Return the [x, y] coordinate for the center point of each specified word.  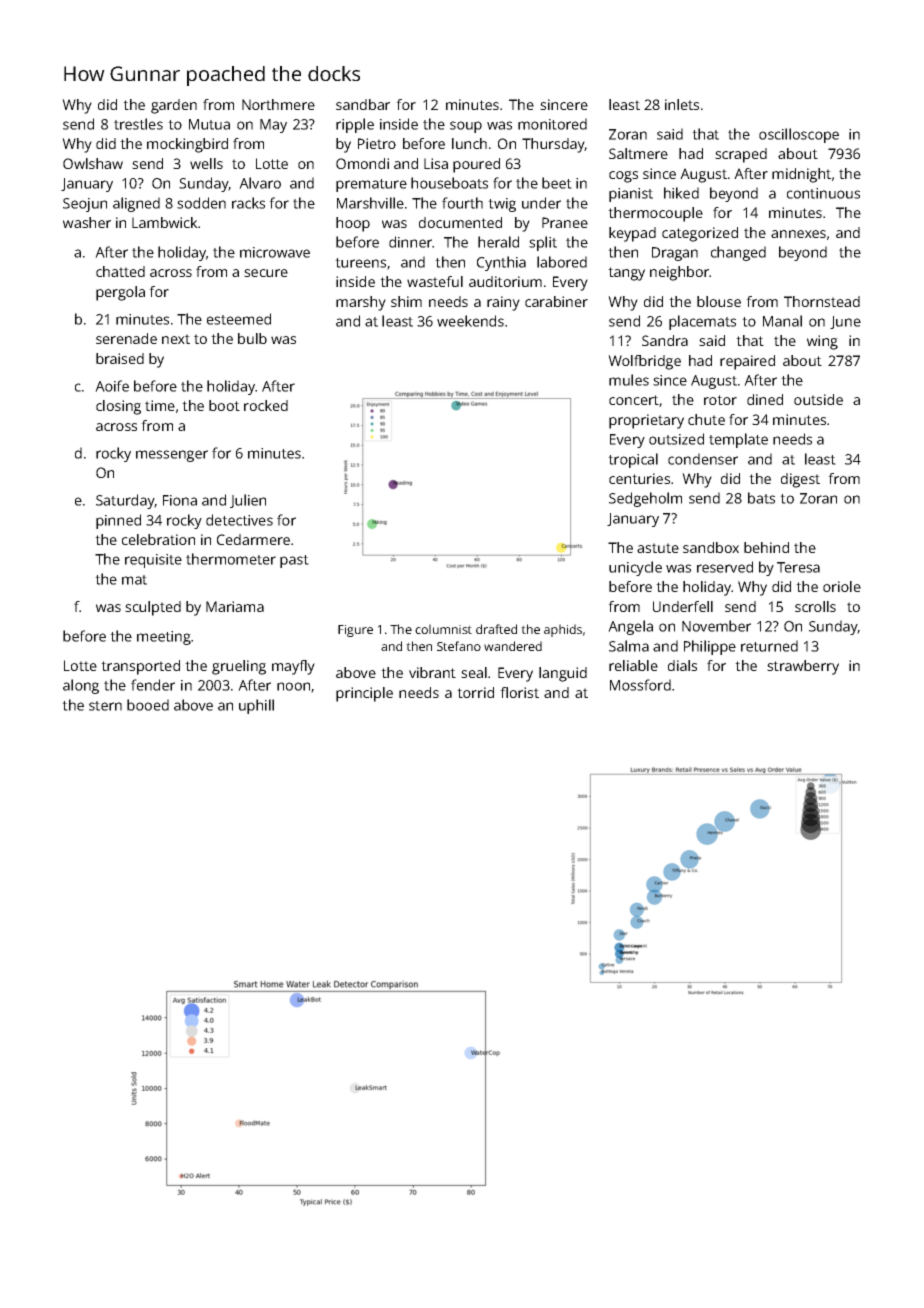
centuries [639, 478]
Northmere [278, 104]
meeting [164, 638]
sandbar [363, 104]
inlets [682, 104]
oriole [842, 586]
